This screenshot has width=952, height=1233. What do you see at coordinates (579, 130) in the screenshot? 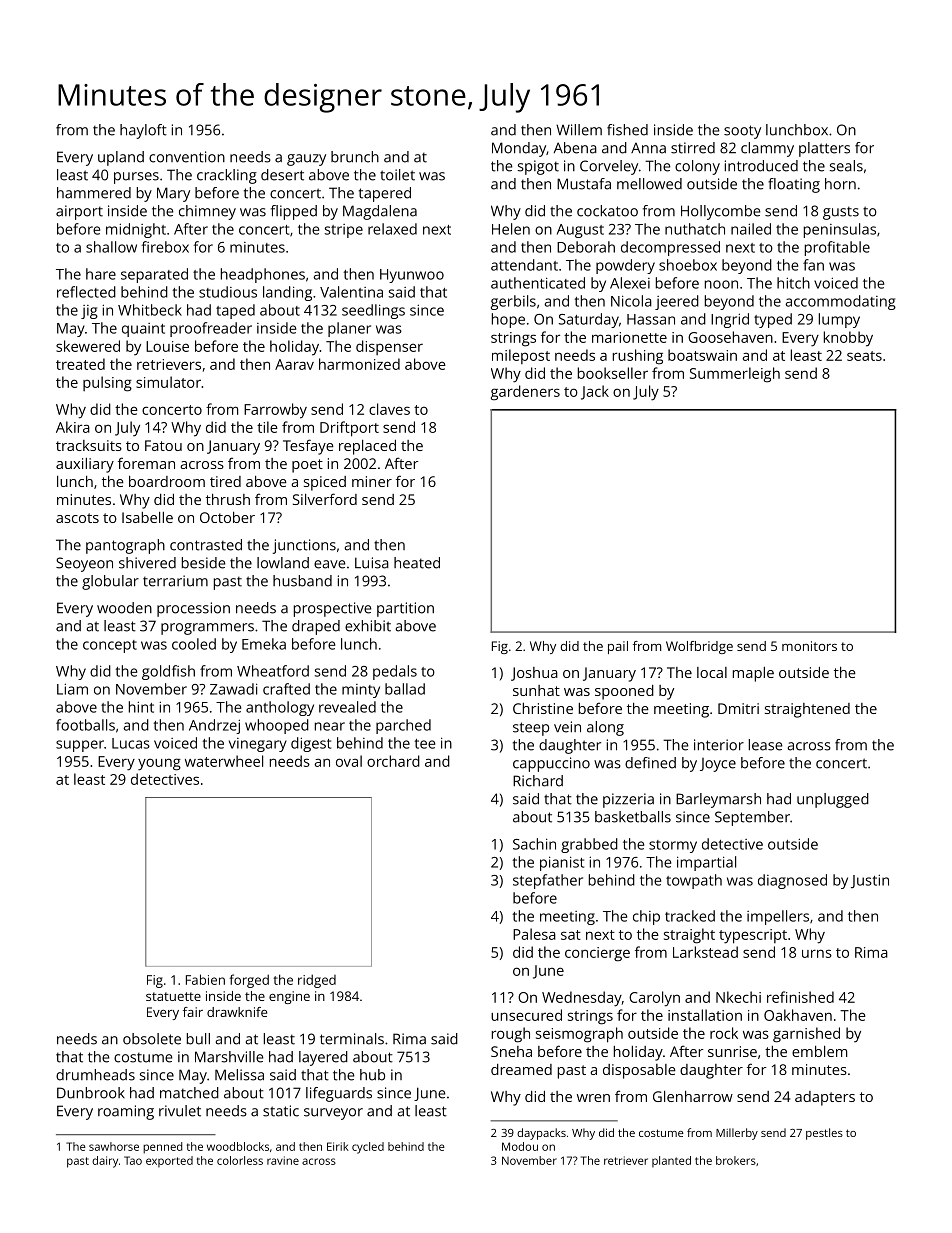
I see `Willem` at bounding box center [579, 130].
